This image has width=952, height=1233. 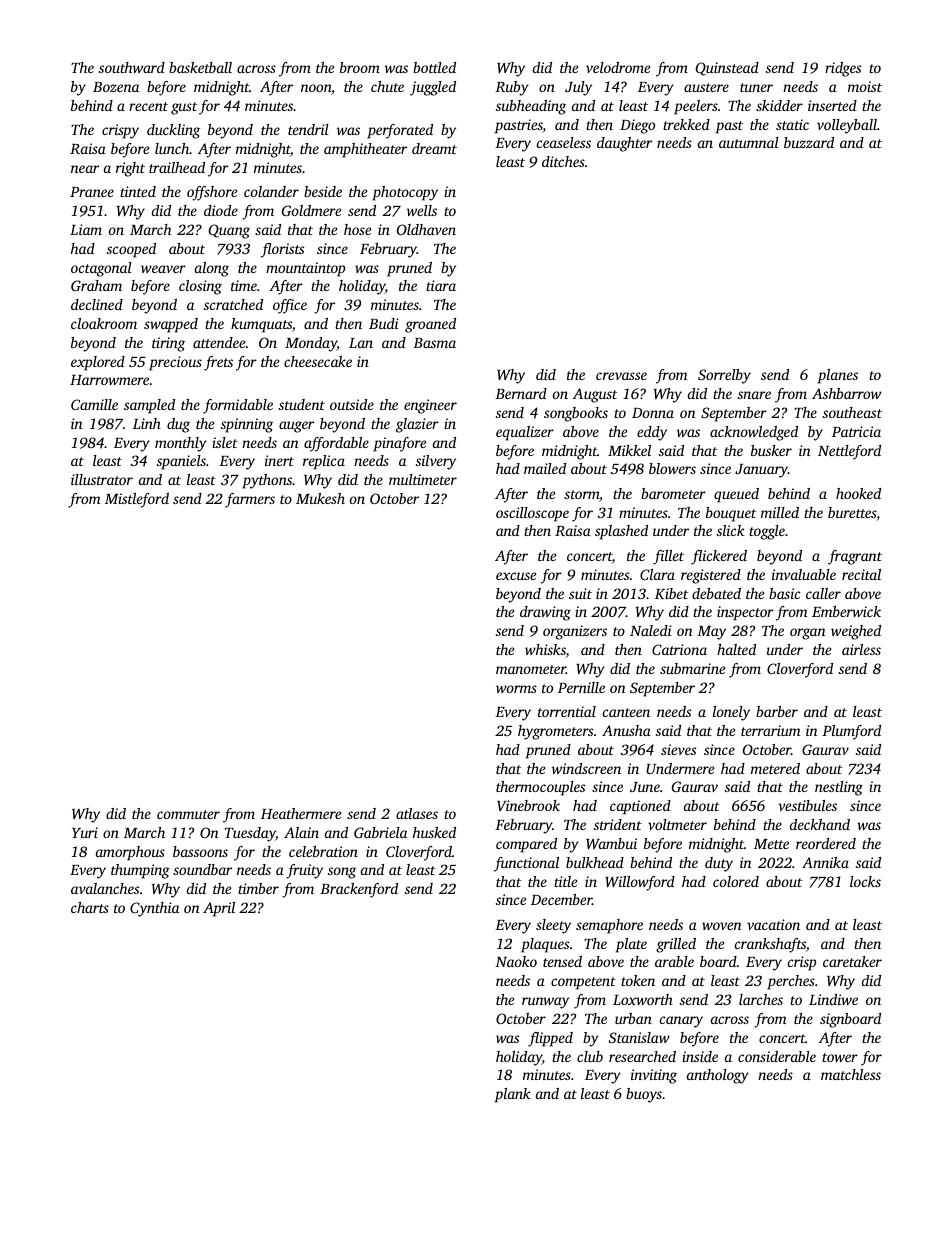 What do you see at coordinates (580, 593) in the image?
I see `suit` at bounding box center [580, 593].
